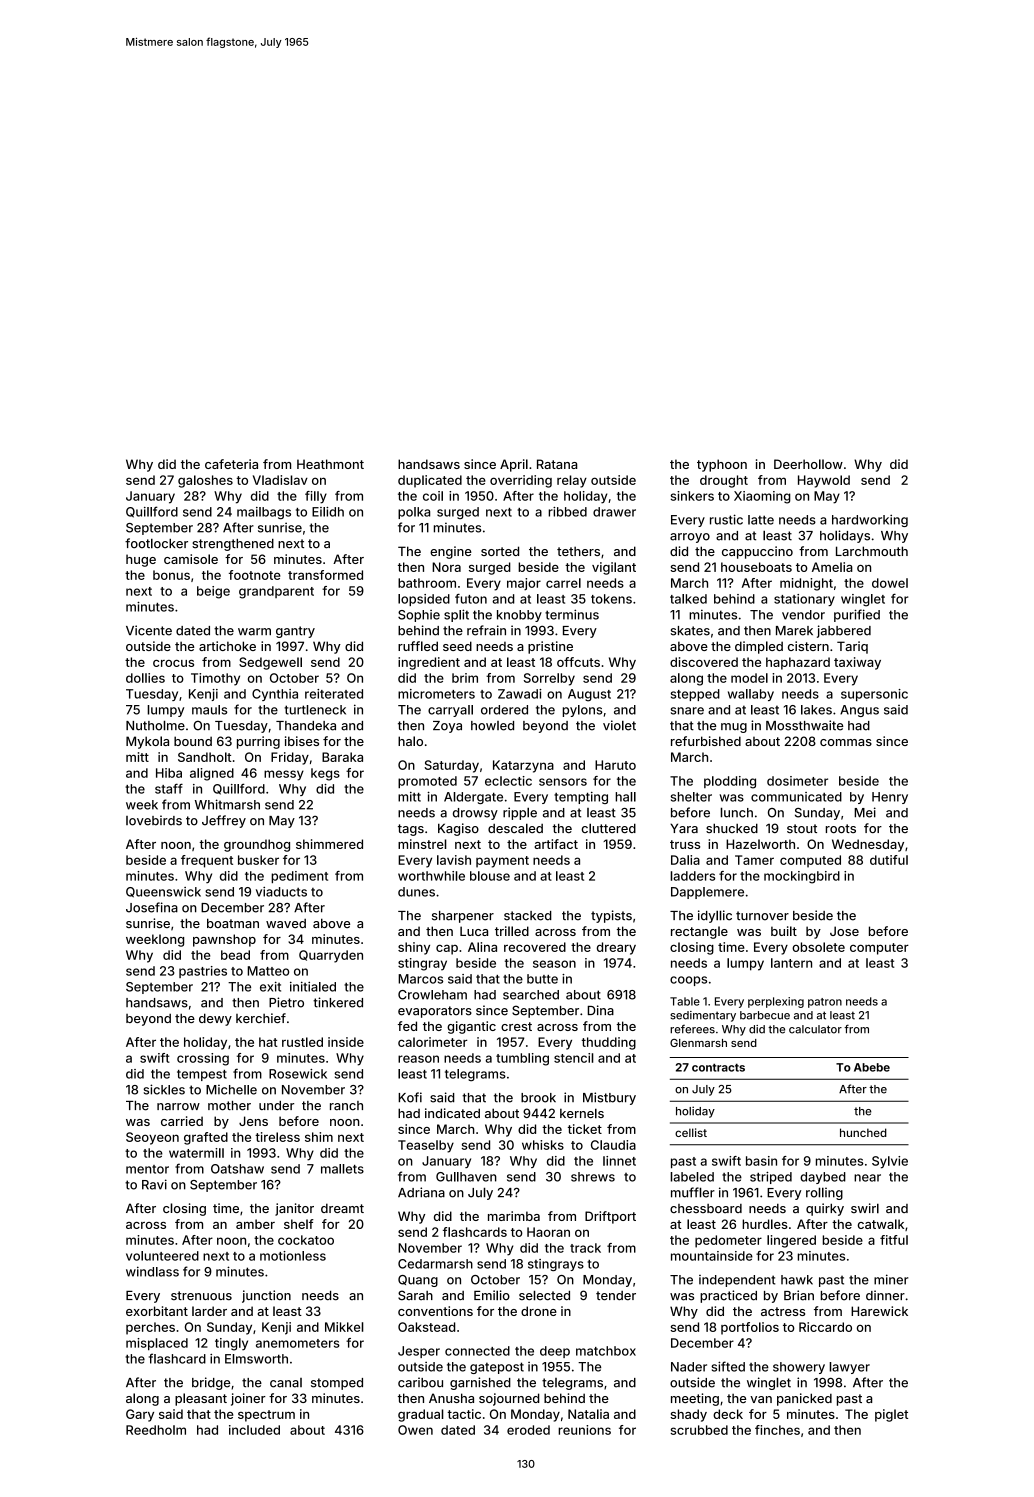 Image resolution: width=1034 pixels, height=1497 pixels. What do you see at coordinates (824, 481) in the screenshot?
I see `Haywold` at bounding box center [824, 481].
